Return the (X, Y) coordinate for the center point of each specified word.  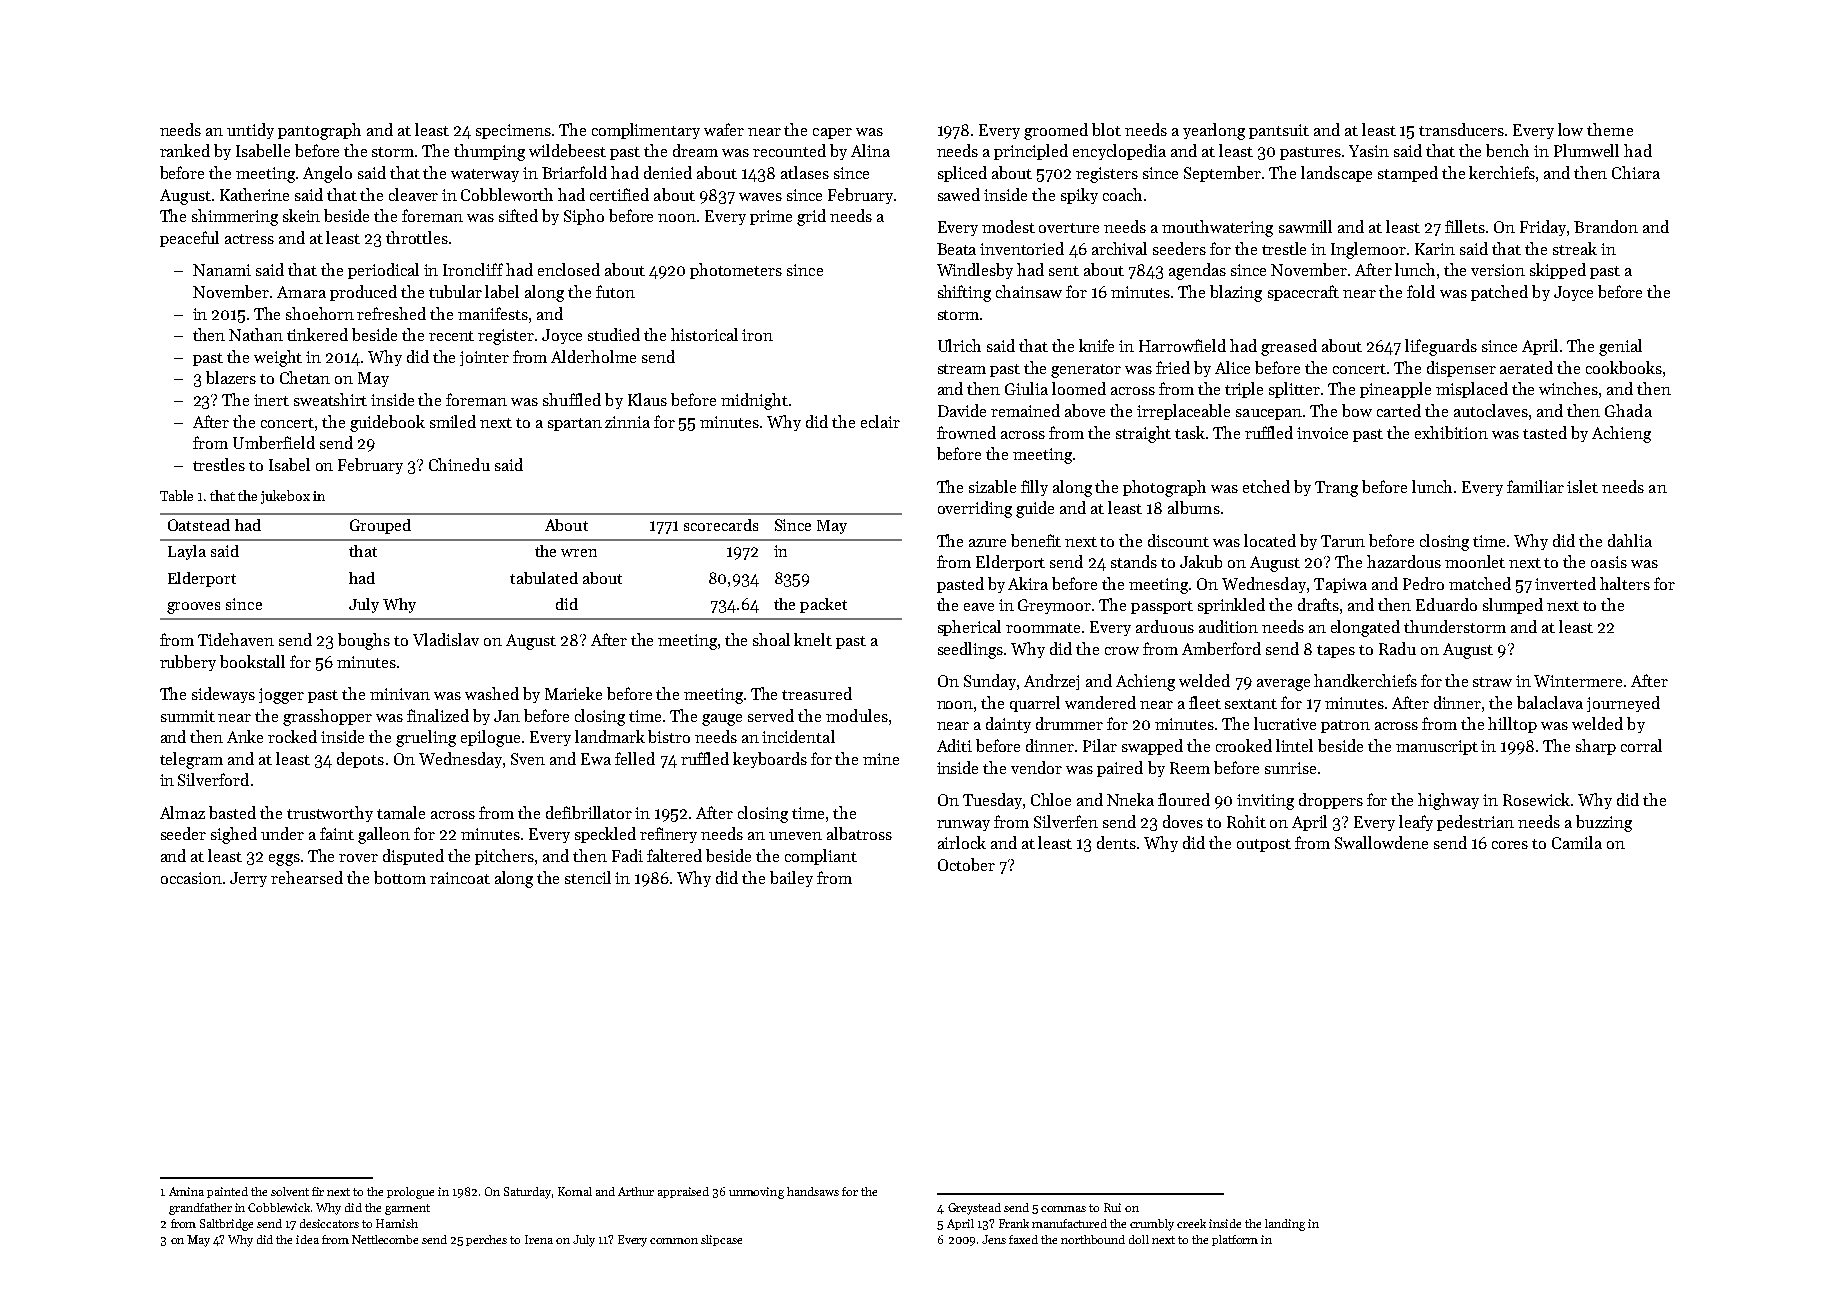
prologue (410, 1193)
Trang (1336, 489)
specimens (513, 131)
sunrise (1290, 768)
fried (1173, 367)
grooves (193, 608)
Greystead (974, 1209)
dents (1116, 842)
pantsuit (1279, 131)
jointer (484, 358)
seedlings (970, 650)
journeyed (1623, 704)
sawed (959, 194)
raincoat (460, 878)
